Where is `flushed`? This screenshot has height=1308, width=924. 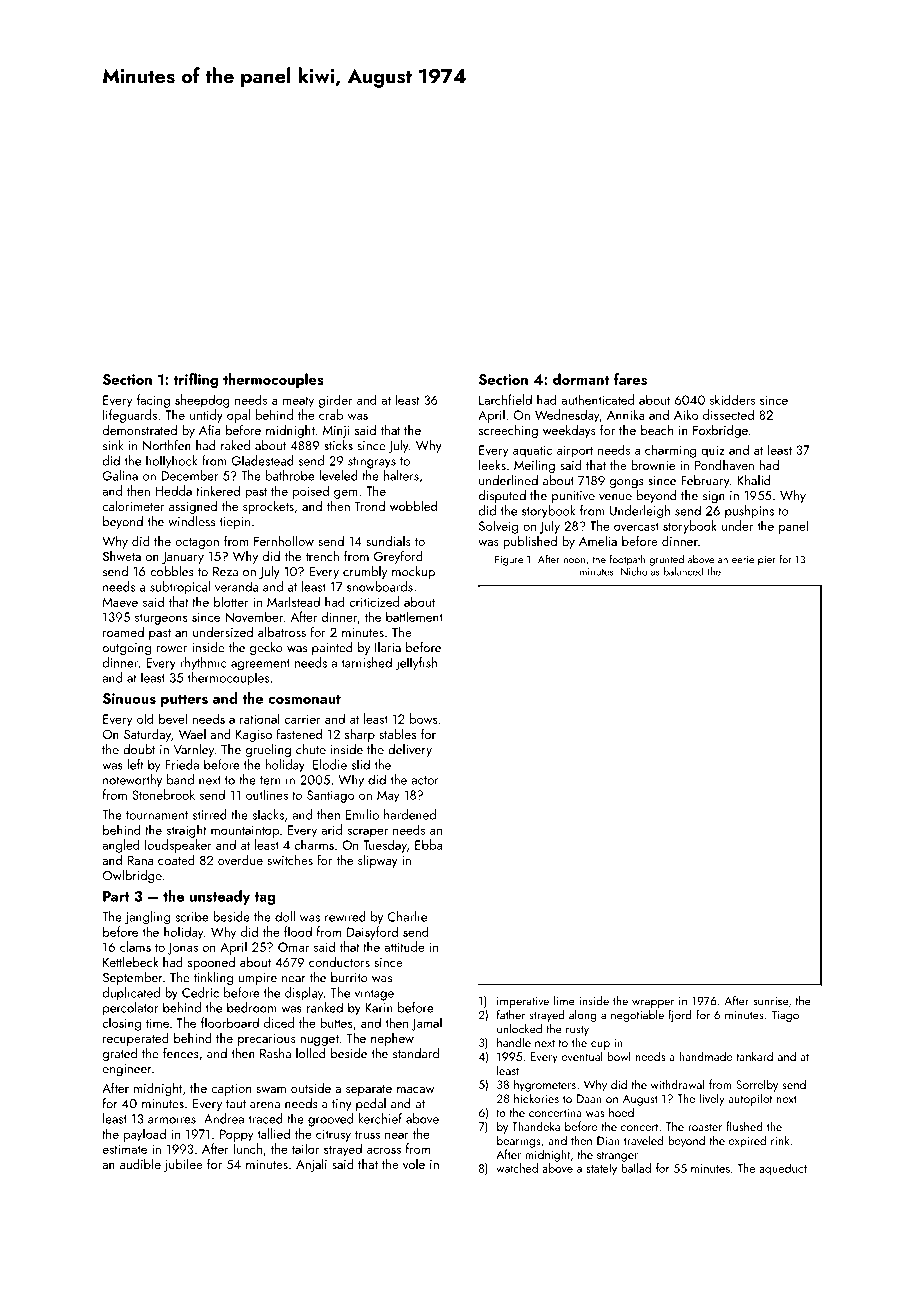
flushed is located at coordinates (744, 1126).
